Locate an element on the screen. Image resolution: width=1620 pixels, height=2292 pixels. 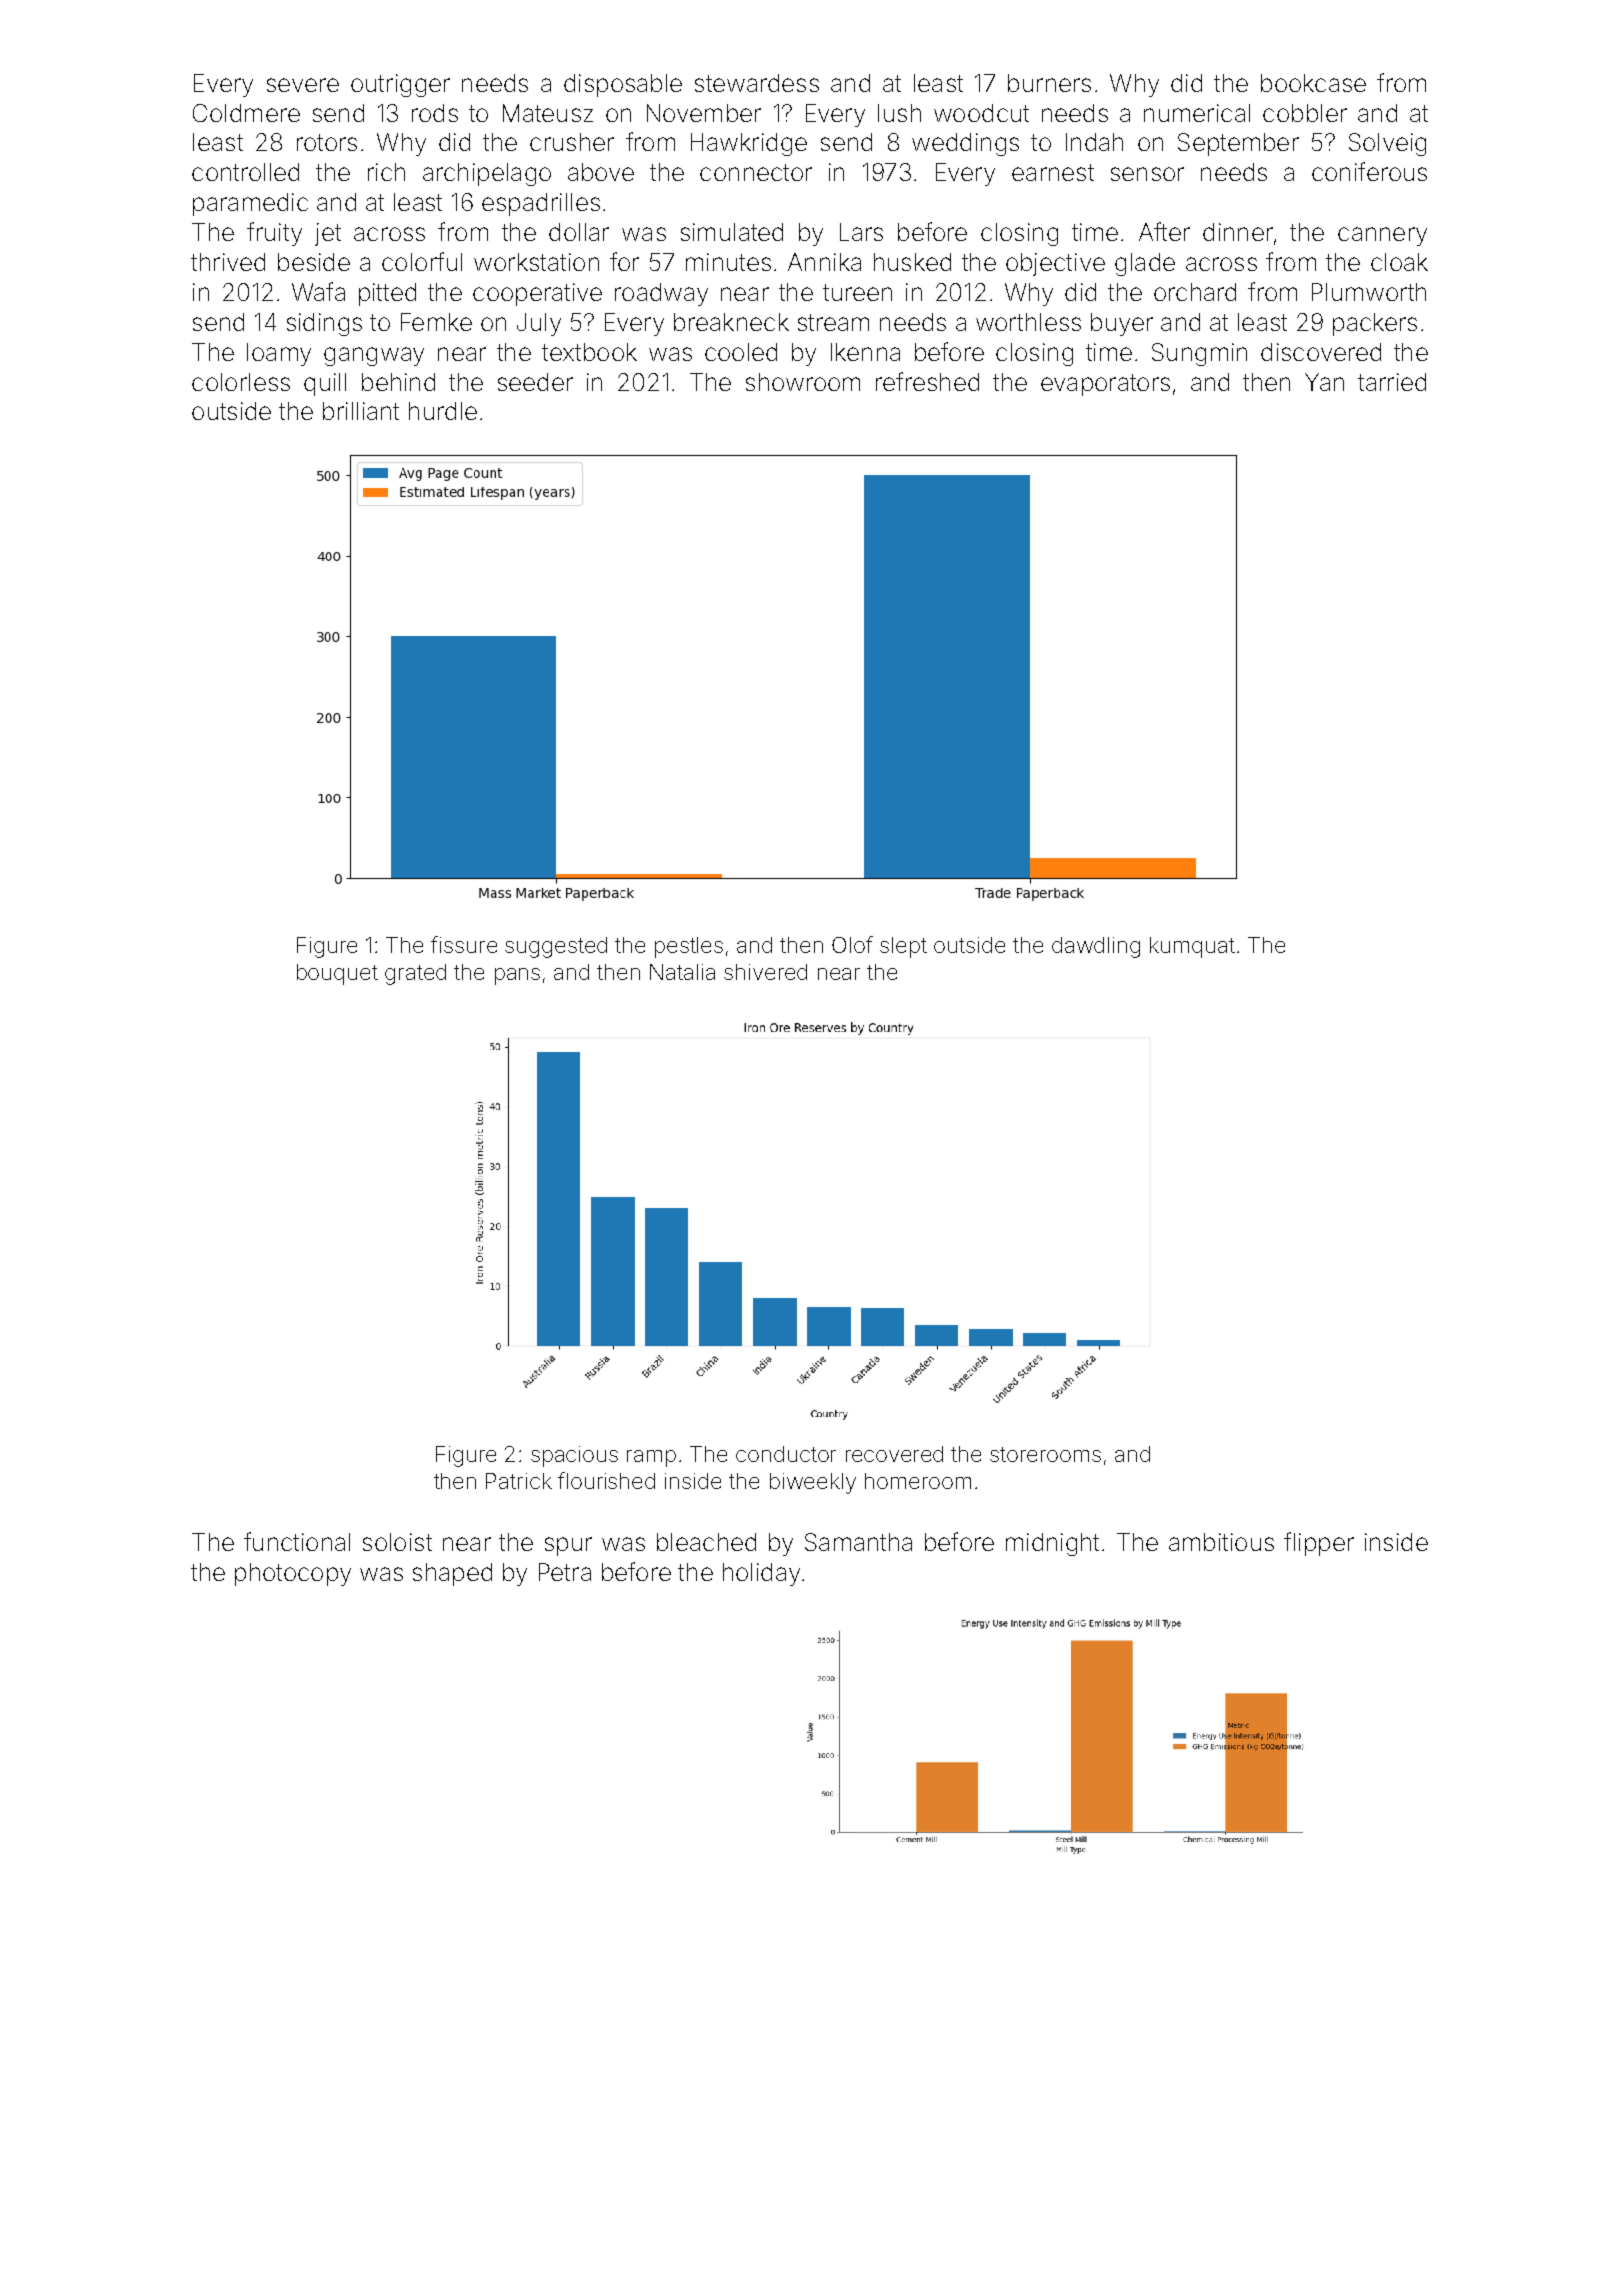
holiday is located at coordinates (761, 1574).
